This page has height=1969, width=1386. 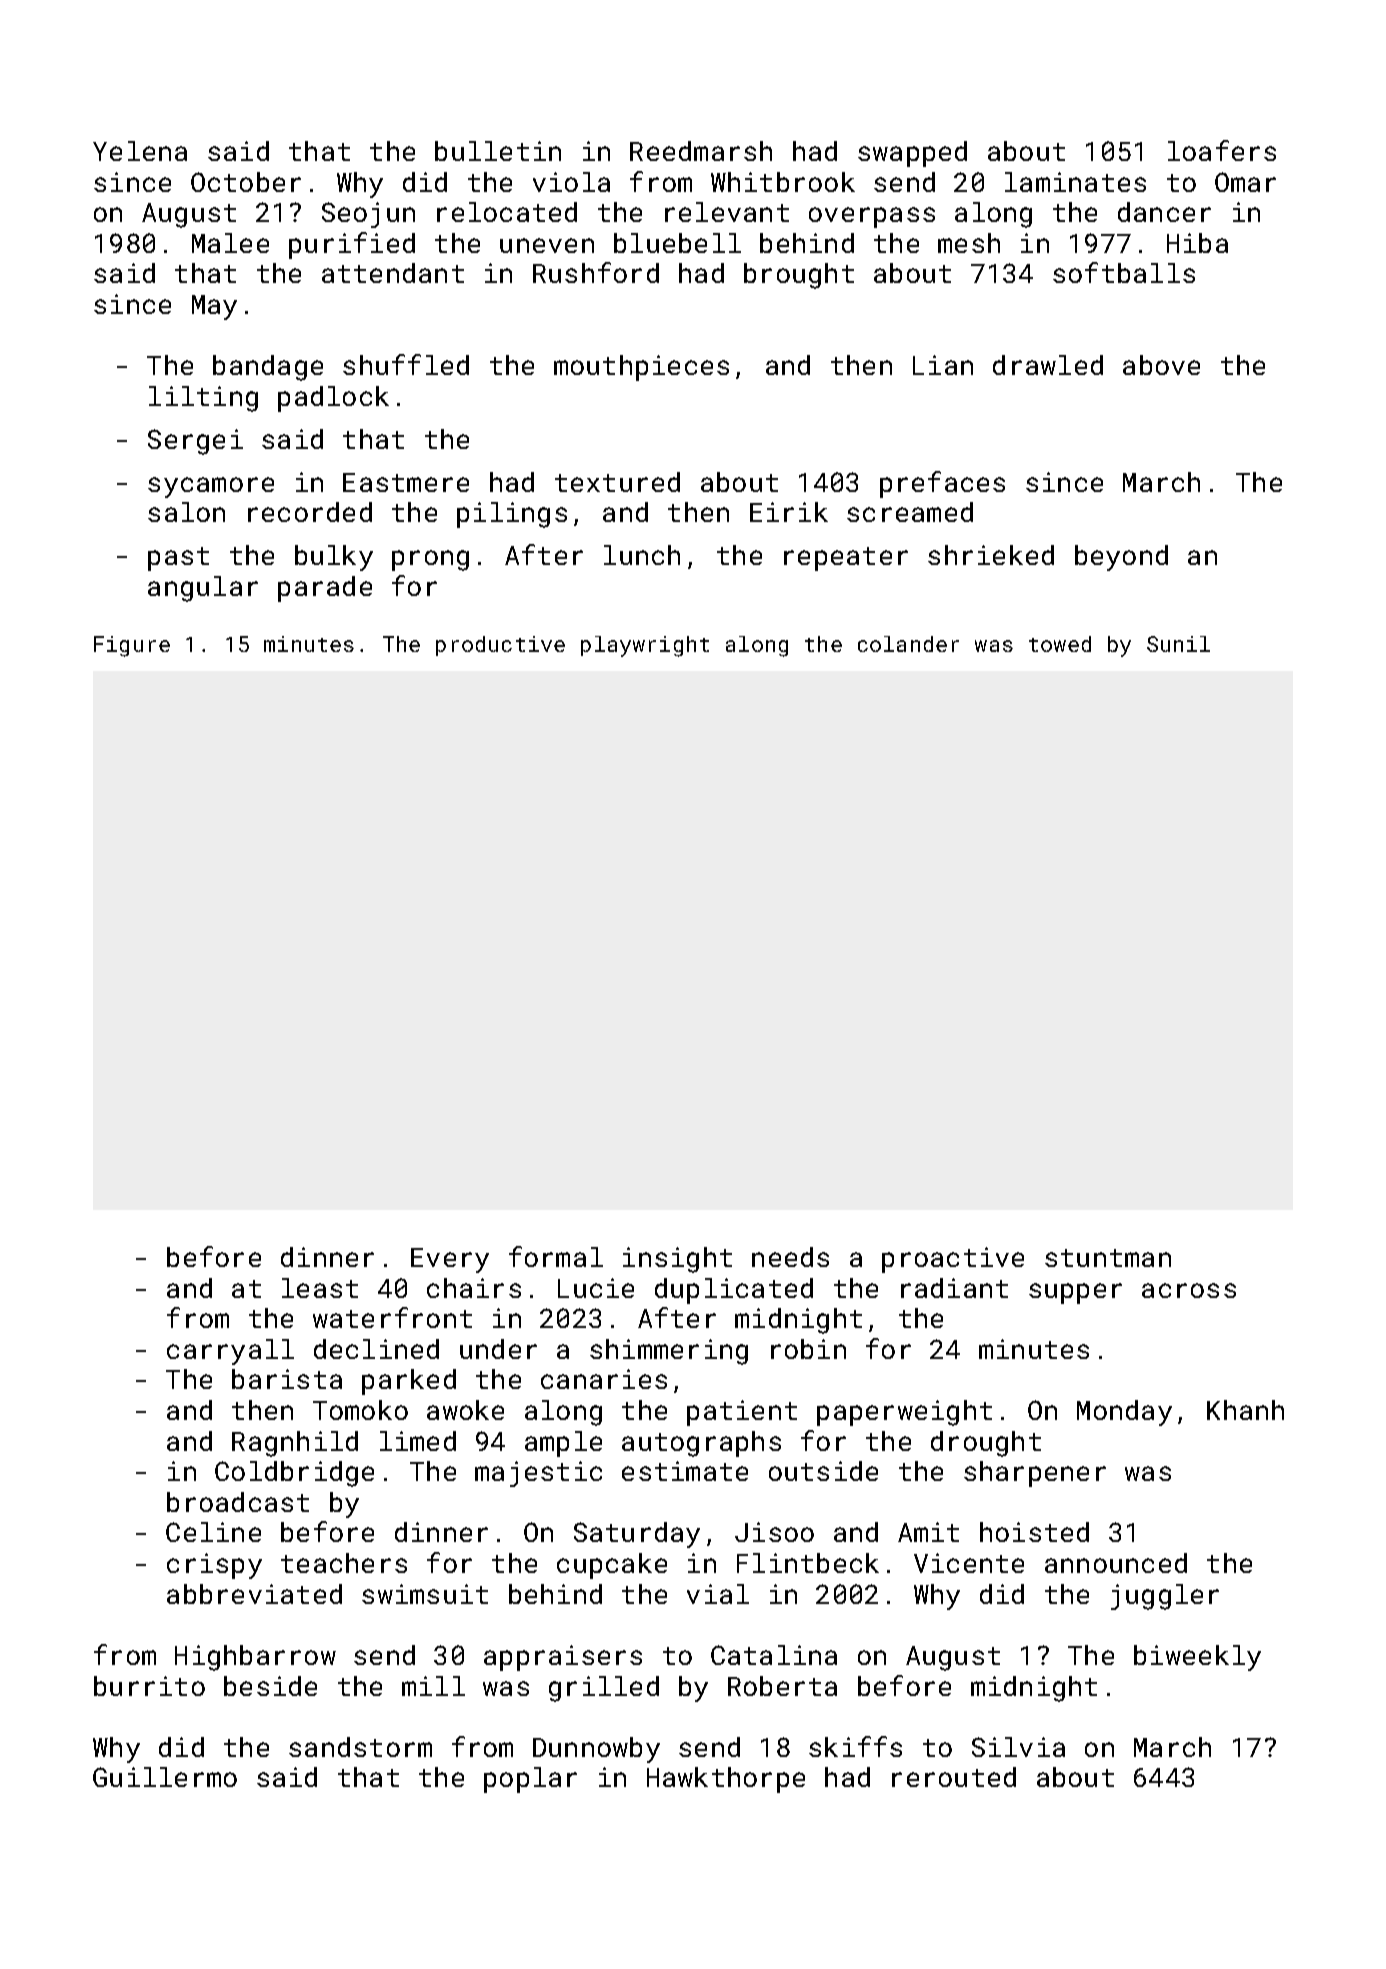 What do you see at coordinates (1161, 365) in the page?
I see `above` at bounding box center [1161, 365].
